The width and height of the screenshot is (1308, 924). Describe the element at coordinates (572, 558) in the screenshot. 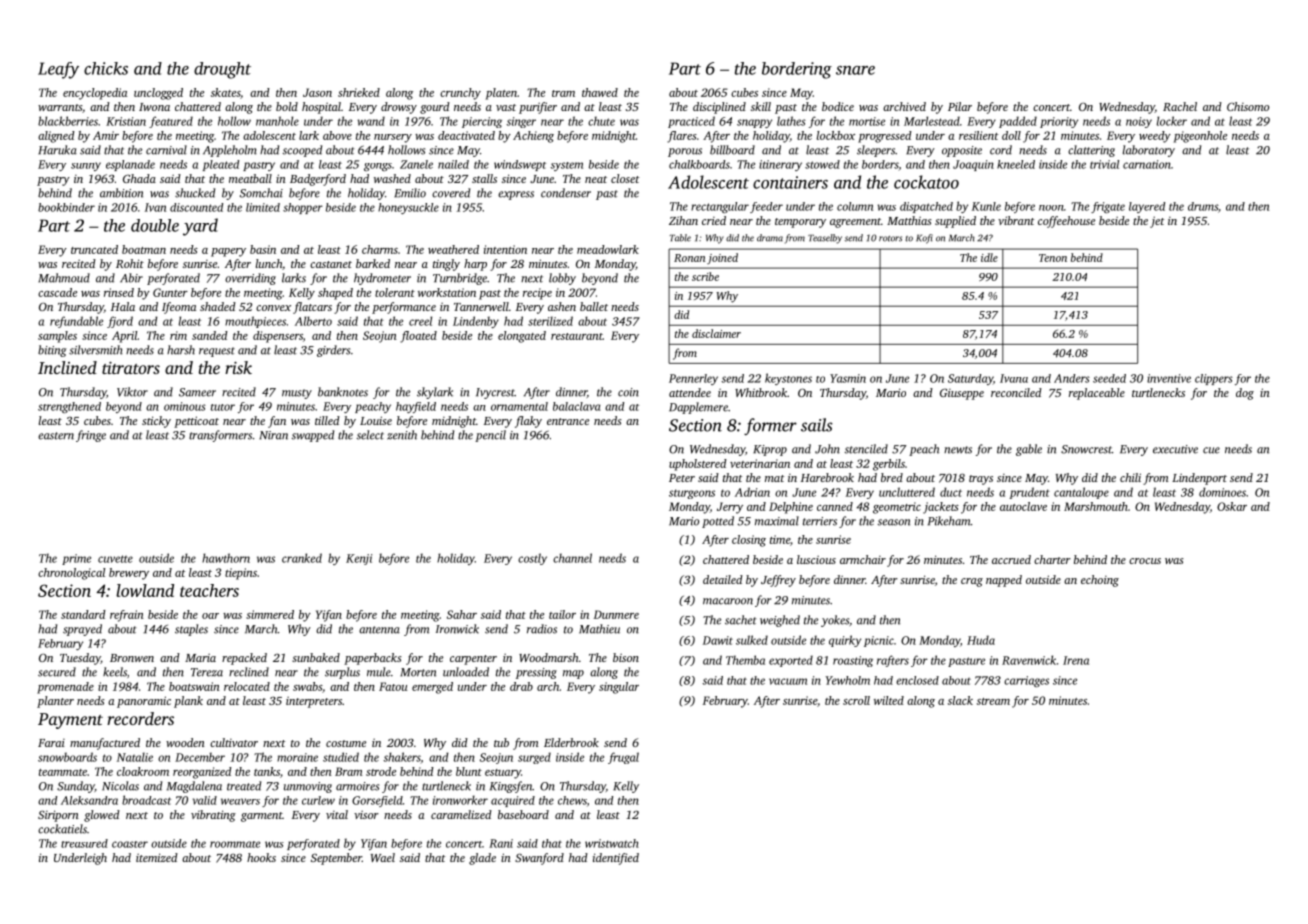

I see `channel` at that location.
